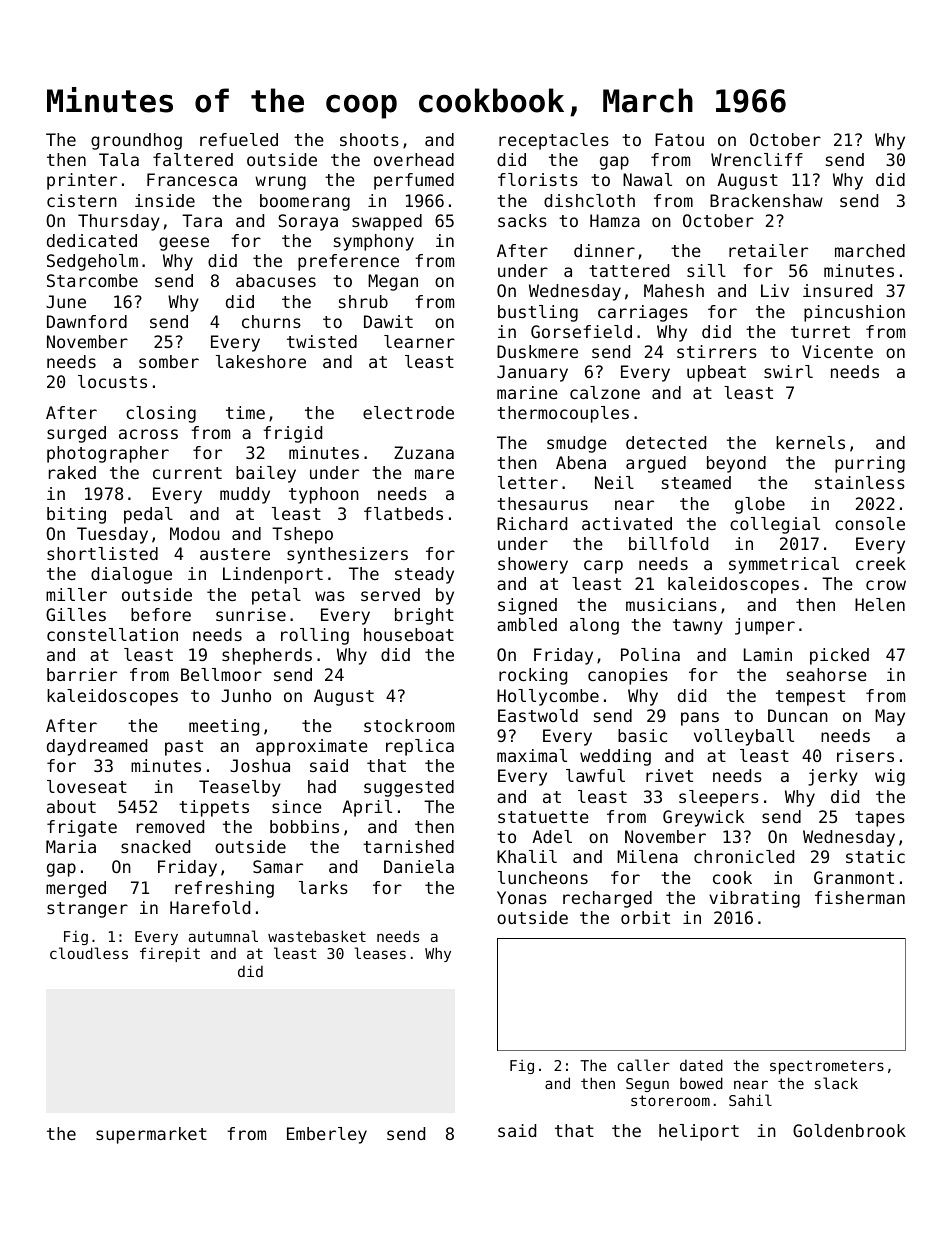 Image resolution: width=952 pixels, height=1233 pixels. Describe the element at coordinates (849, 1130) in the page. I see `Goldenbrook` at that location.
